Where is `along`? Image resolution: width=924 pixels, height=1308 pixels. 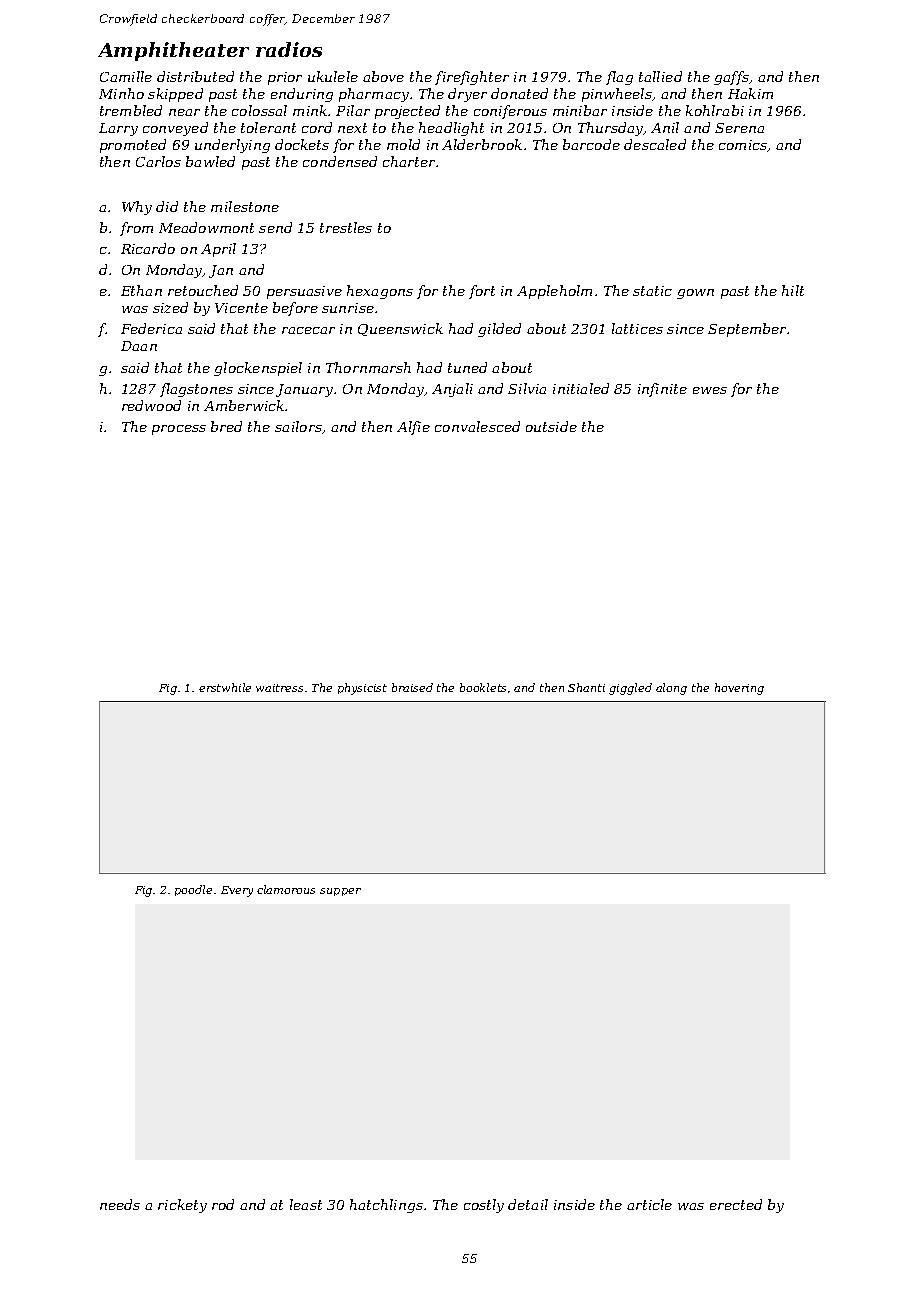
along is located at coordinates (671, 689).
